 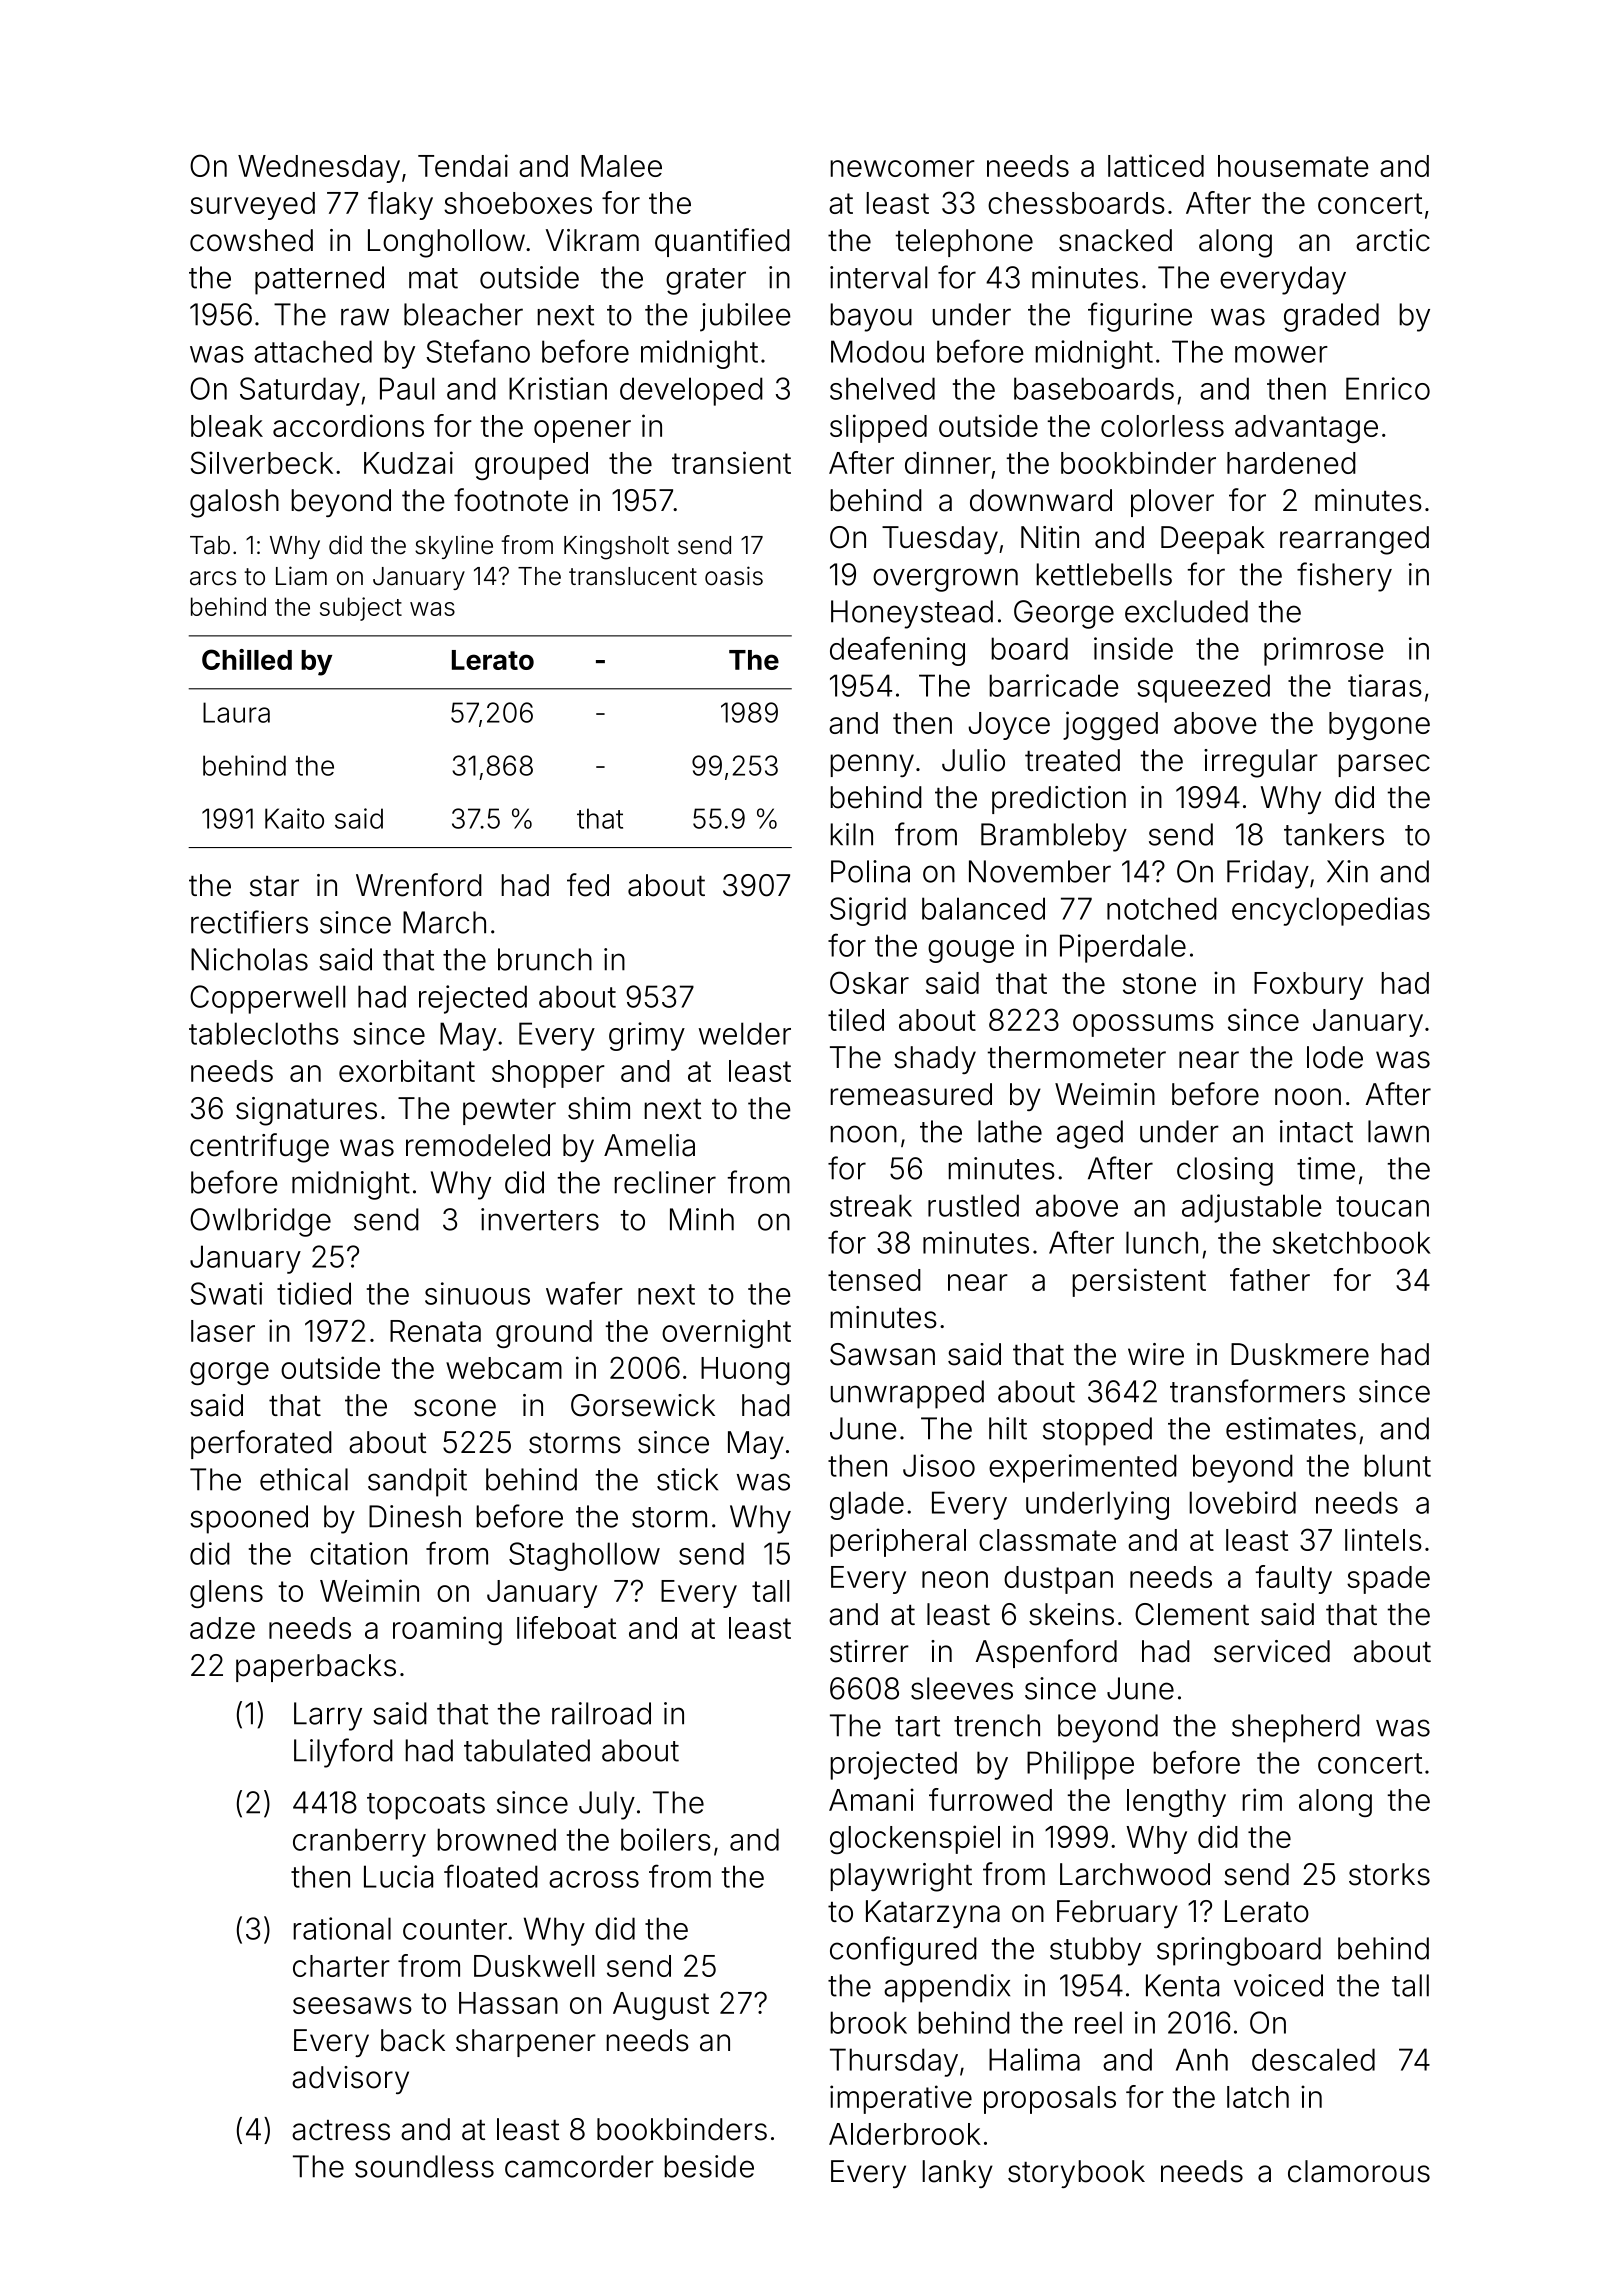 I want to click on quantified, so click(x=722, y=242).
